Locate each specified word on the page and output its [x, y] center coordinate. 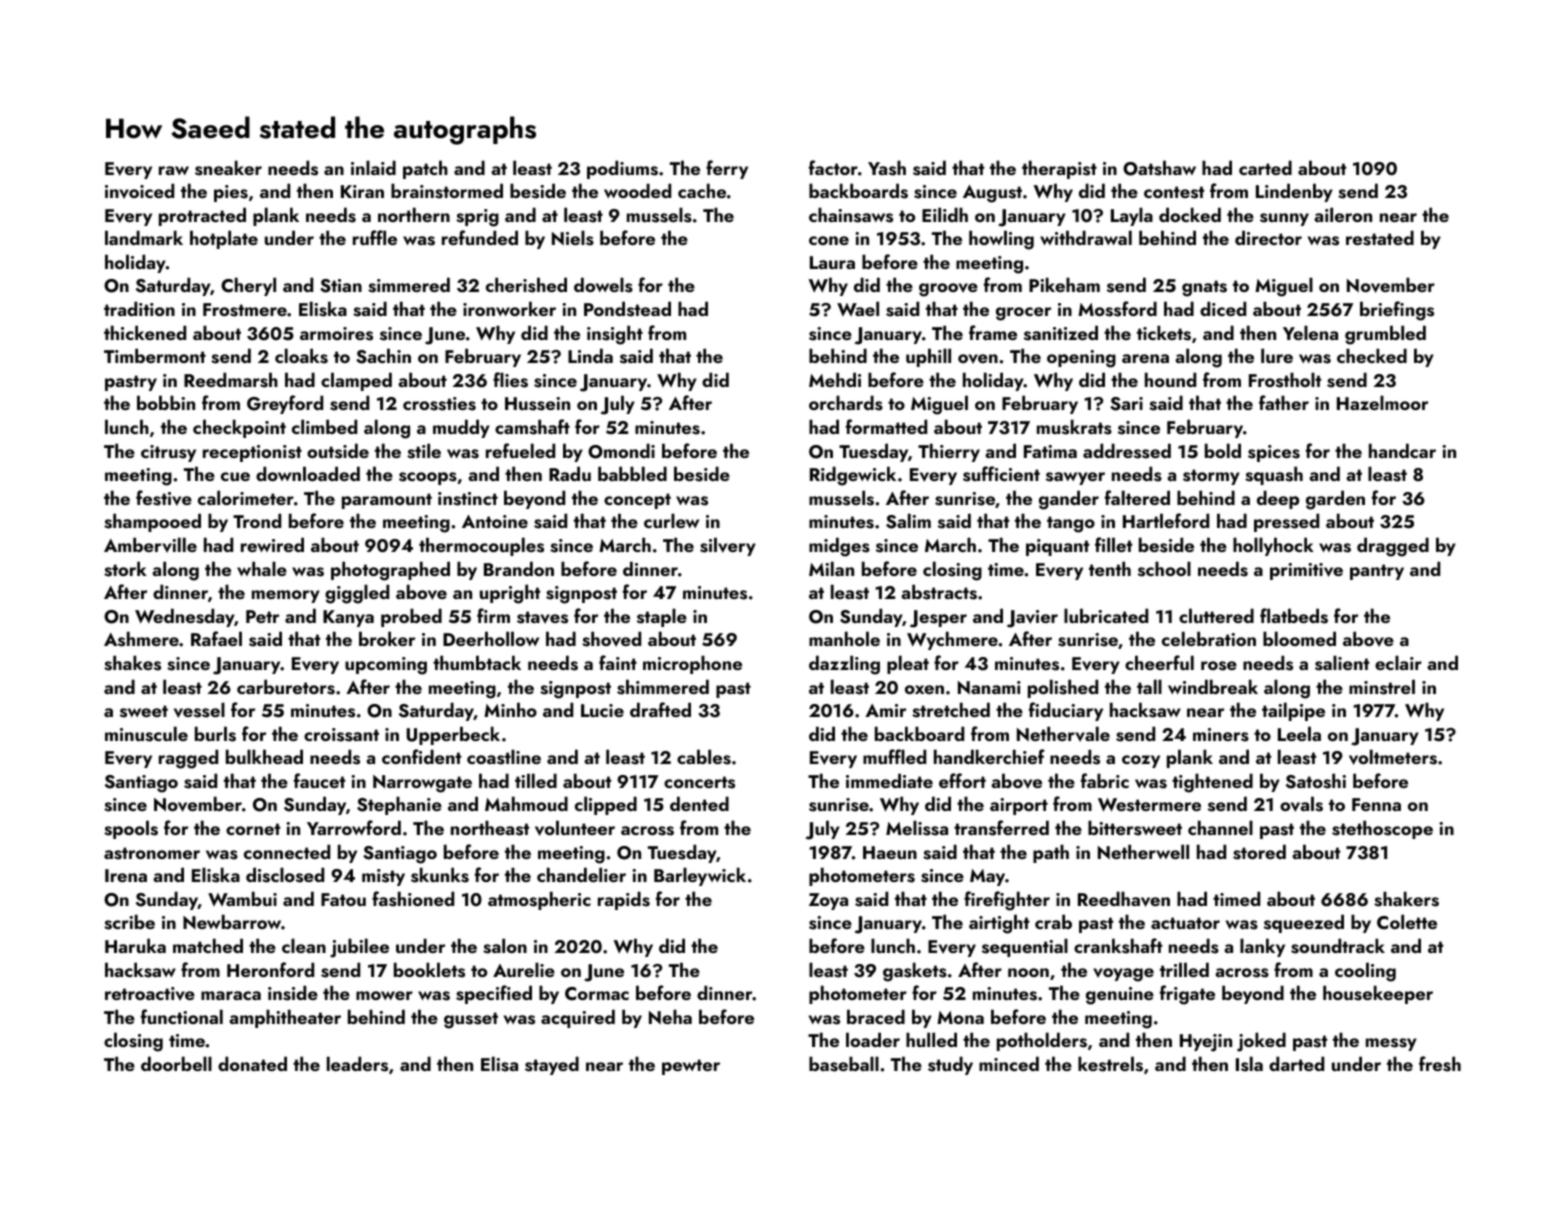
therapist [1059, 169]
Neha [670, 1016]
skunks [440, 875]
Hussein [537, 404]
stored [1259, 852]
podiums [622, 169]
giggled [357, 594]
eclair [1398, 662]
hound [1170, 379]
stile [424, 451]
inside [293, 993]
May [987, 877]
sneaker [228, 168]
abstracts [939, 592]
